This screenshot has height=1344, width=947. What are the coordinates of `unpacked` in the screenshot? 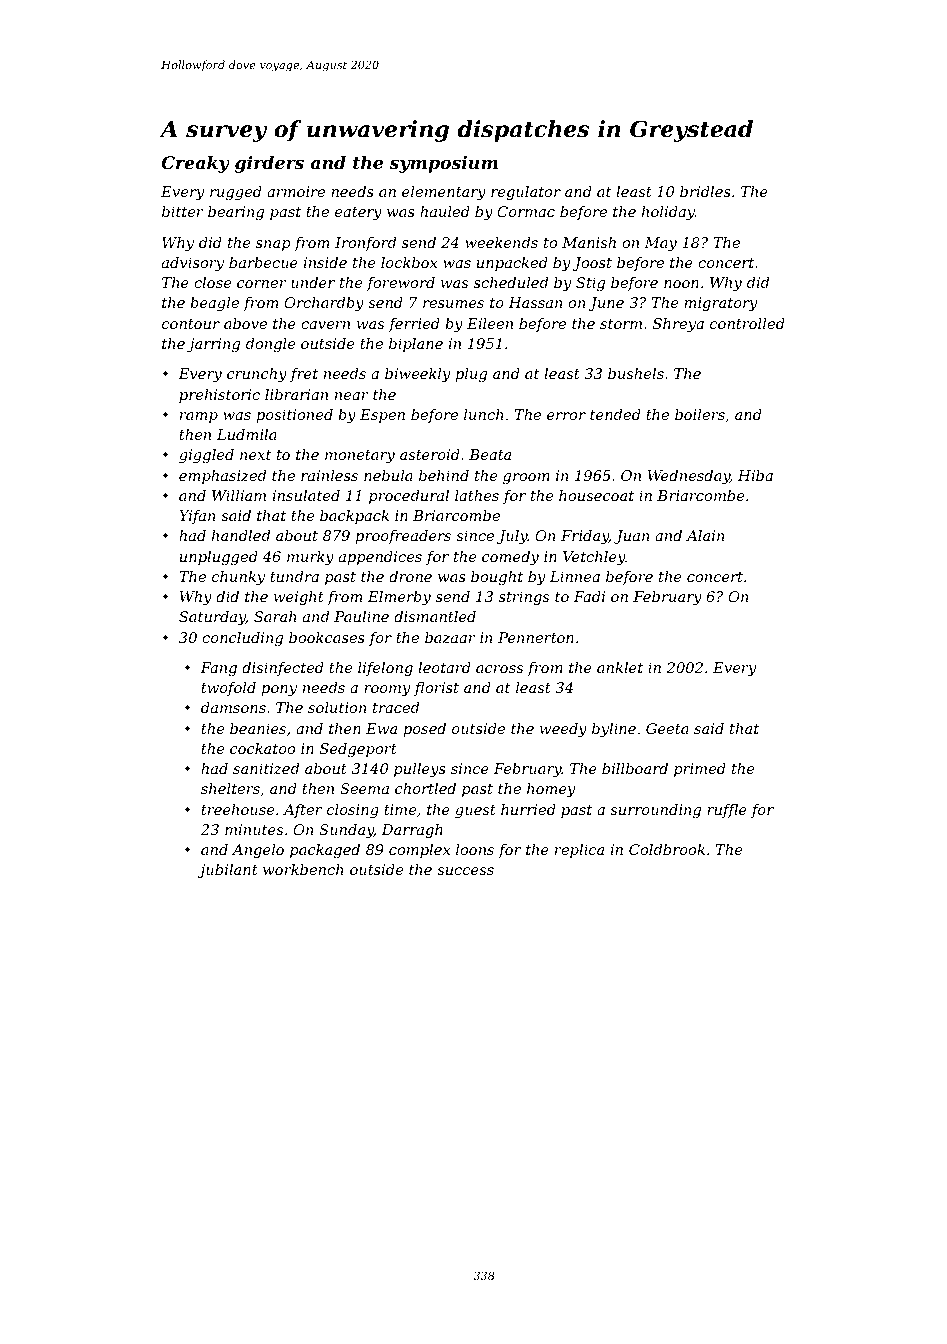 It's located at (512, 264).
